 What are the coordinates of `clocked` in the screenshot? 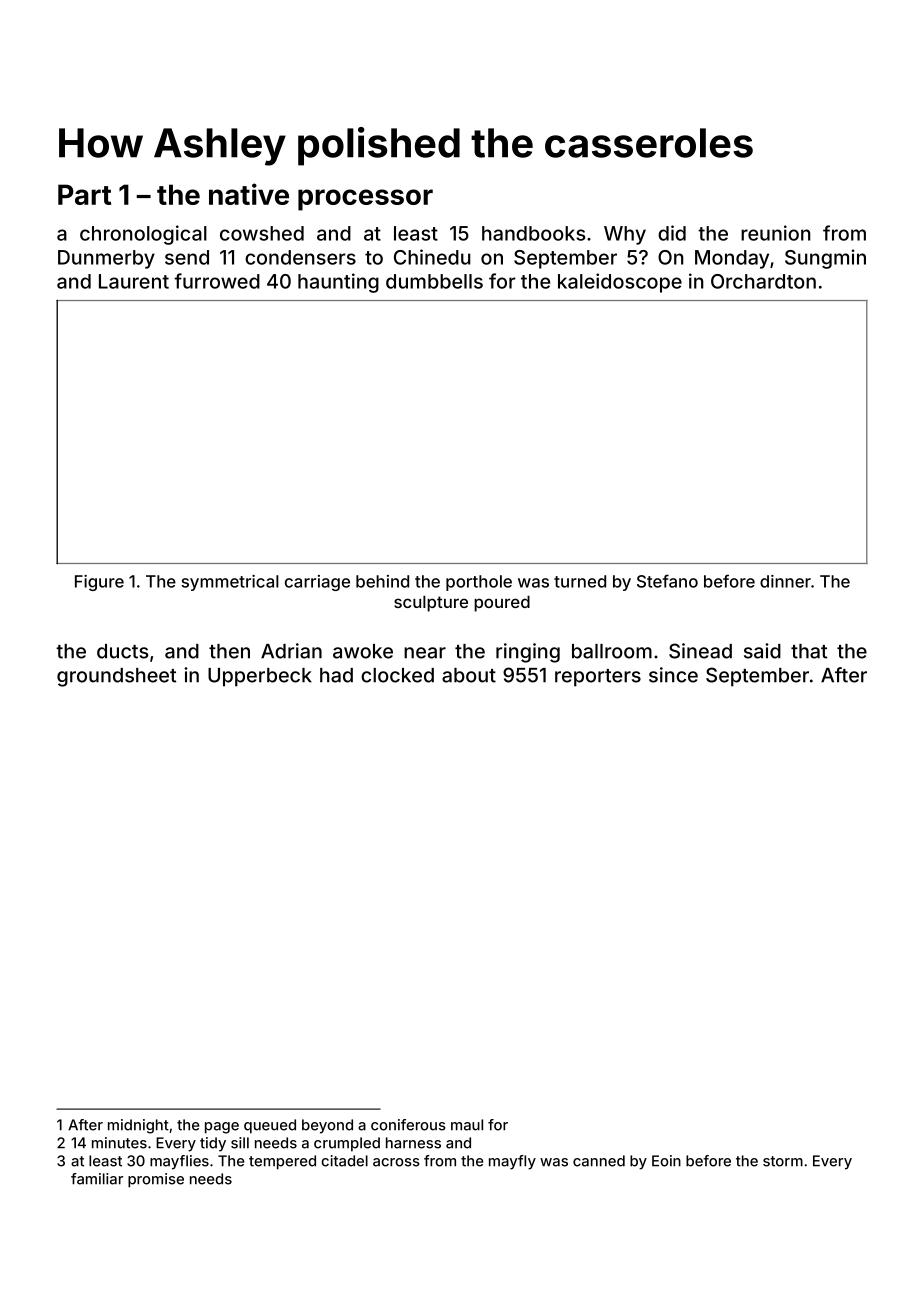 It's located at (397, 675).
